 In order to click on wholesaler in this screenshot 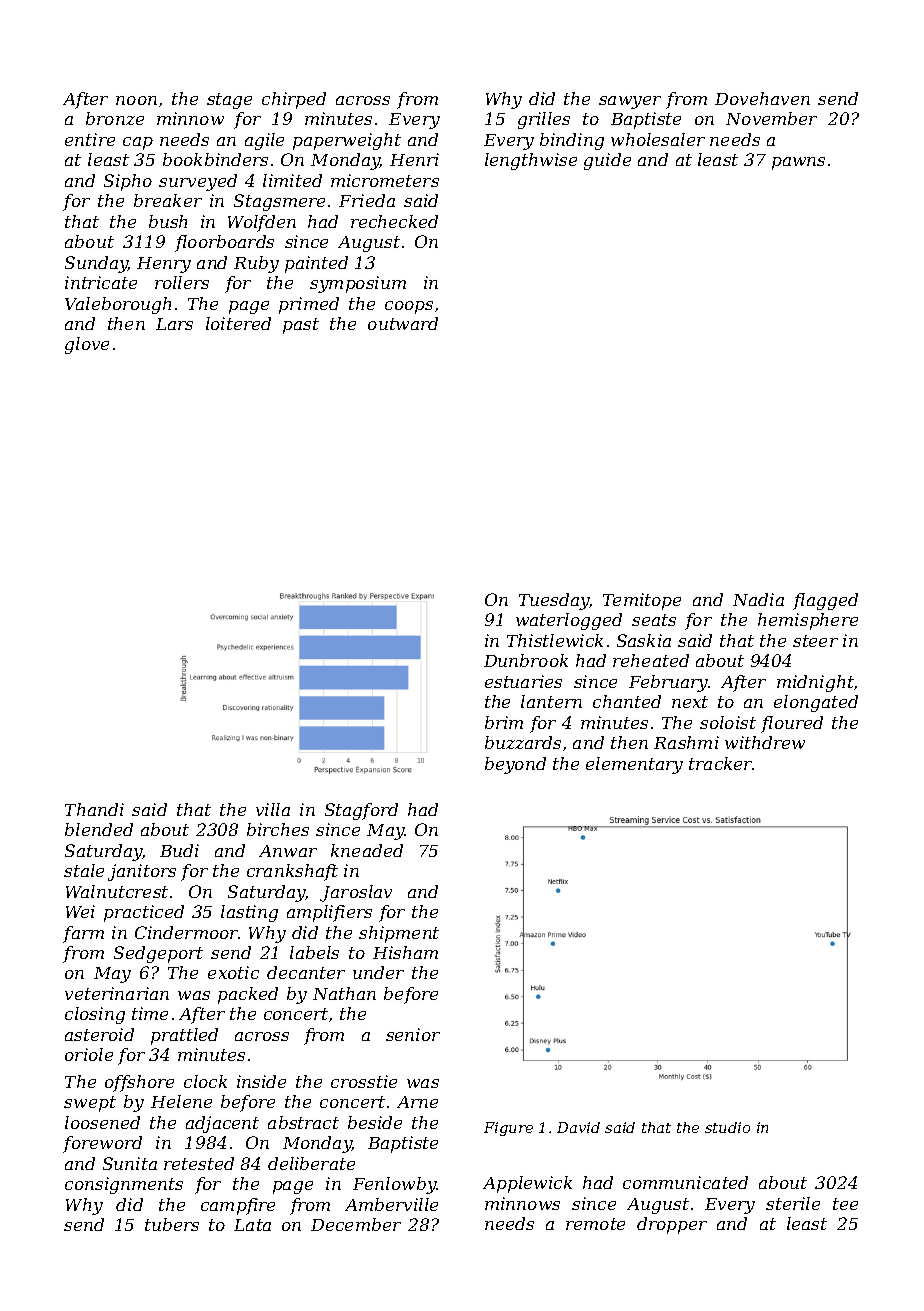, I will do `click(658, 139)`.
